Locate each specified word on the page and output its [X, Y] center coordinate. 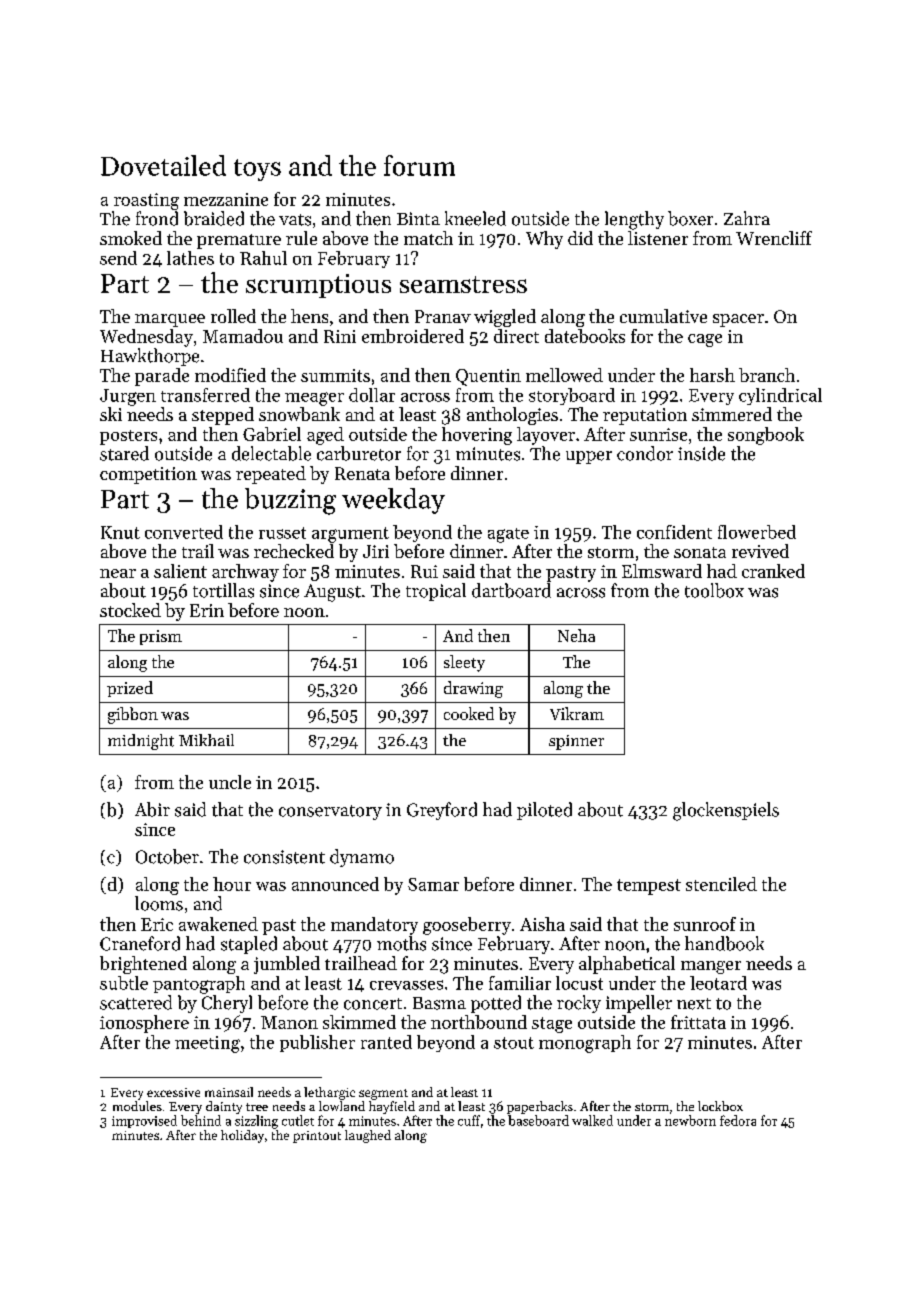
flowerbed [757, 532]
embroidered [413, 336]
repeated [271, 475]
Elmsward [662, 571]
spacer [738, 320]
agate [508, 535]
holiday [242, 1136]
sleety [464, 663]
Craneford [140, 943]
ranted [386, 1042]
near [118, 573]
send [118, 258]
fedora [738, 1120]
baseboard [538, 1120]
